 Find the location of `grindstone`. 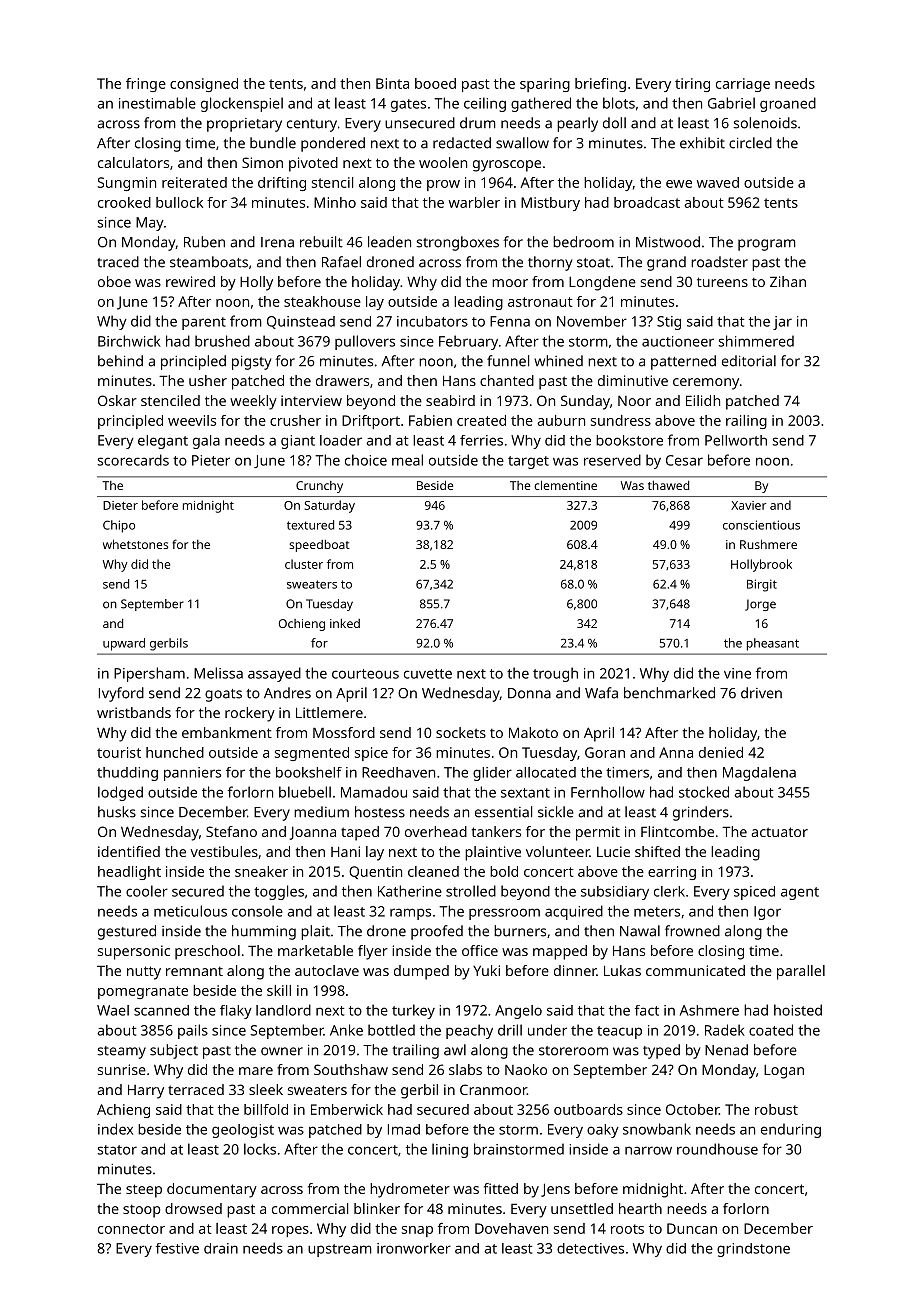

grindstone is located at coordinates (753, 1250).
